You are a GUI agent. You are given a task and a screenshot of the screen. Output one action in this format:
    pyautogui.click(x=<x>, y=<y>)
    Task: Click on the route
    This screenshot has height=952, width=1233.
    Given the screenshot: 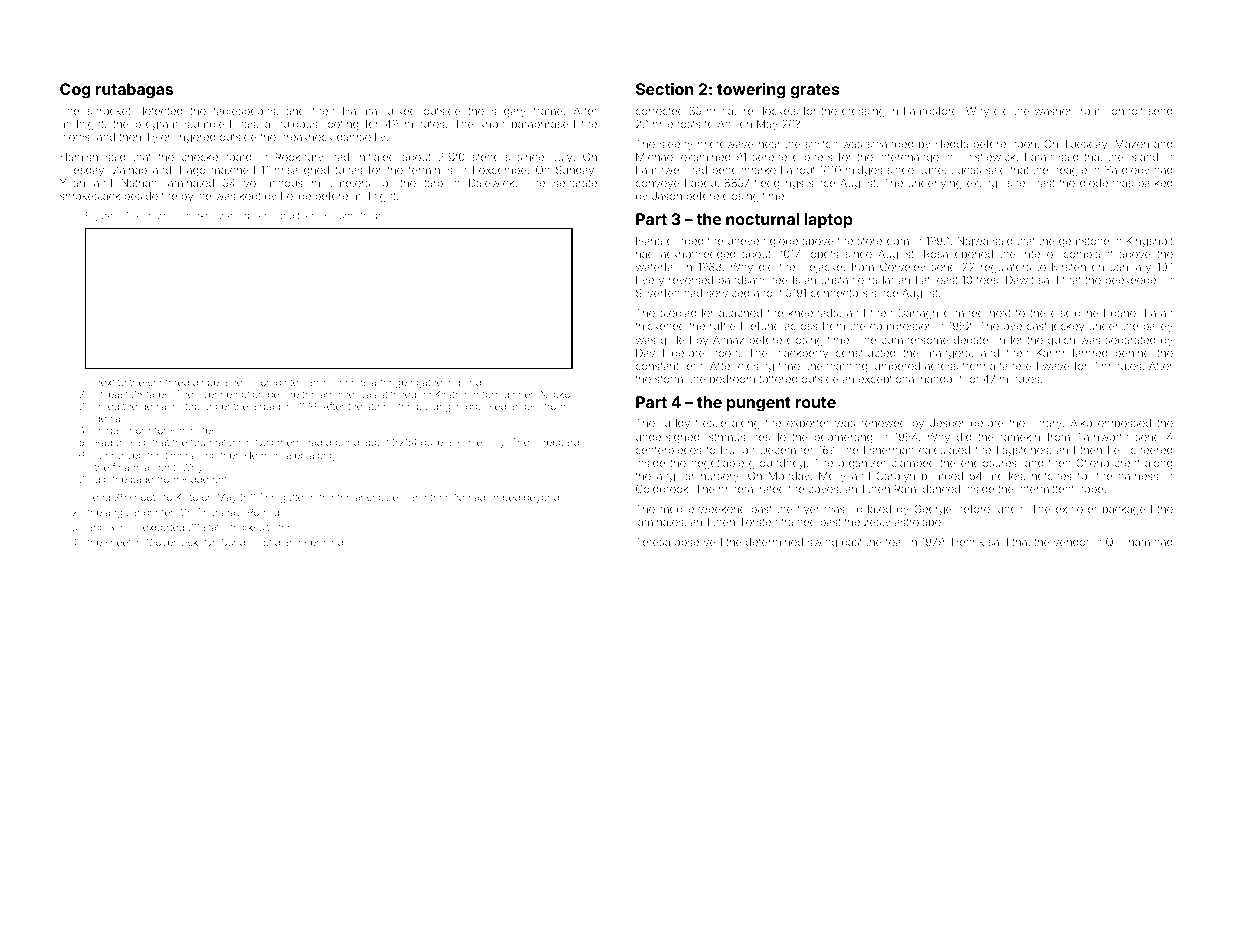 What is the action you would take?
    pyautogui.click(x=815, y=402)
